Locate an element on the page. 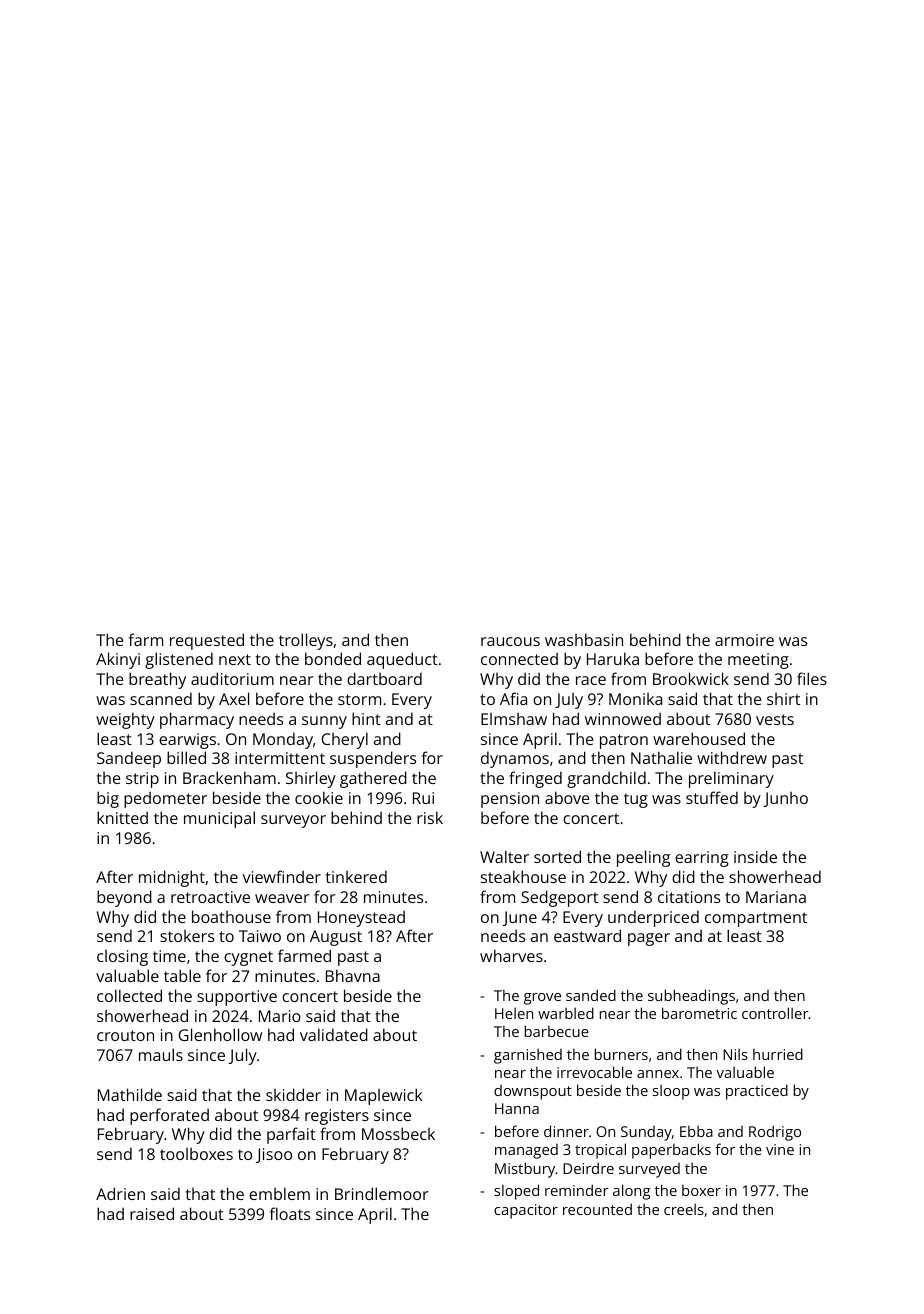 This image has width=924, height=1314. August is located at coordinates (336, 938).
